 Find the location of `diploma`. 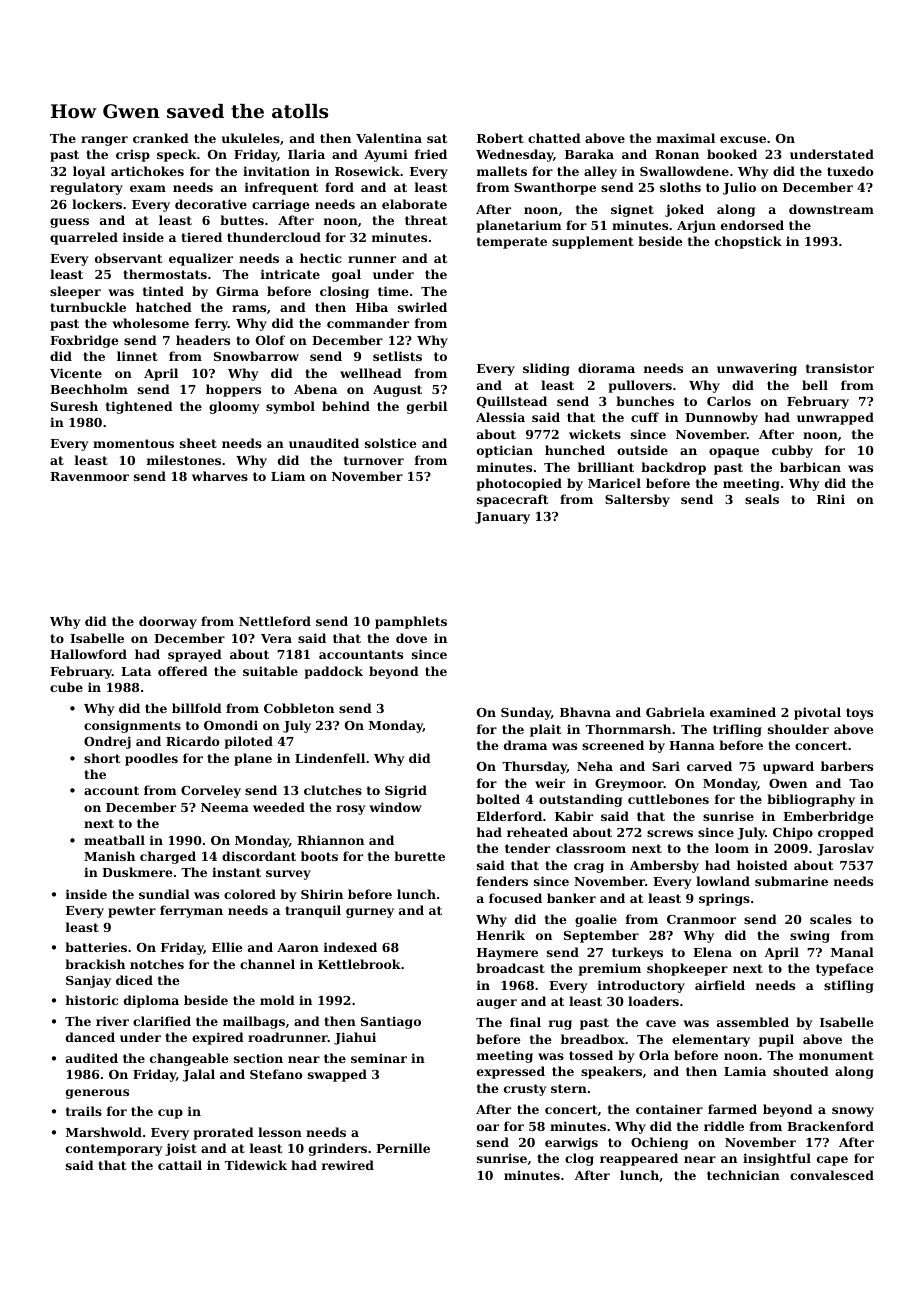

diploma is located at coordinates (151, 1001).
